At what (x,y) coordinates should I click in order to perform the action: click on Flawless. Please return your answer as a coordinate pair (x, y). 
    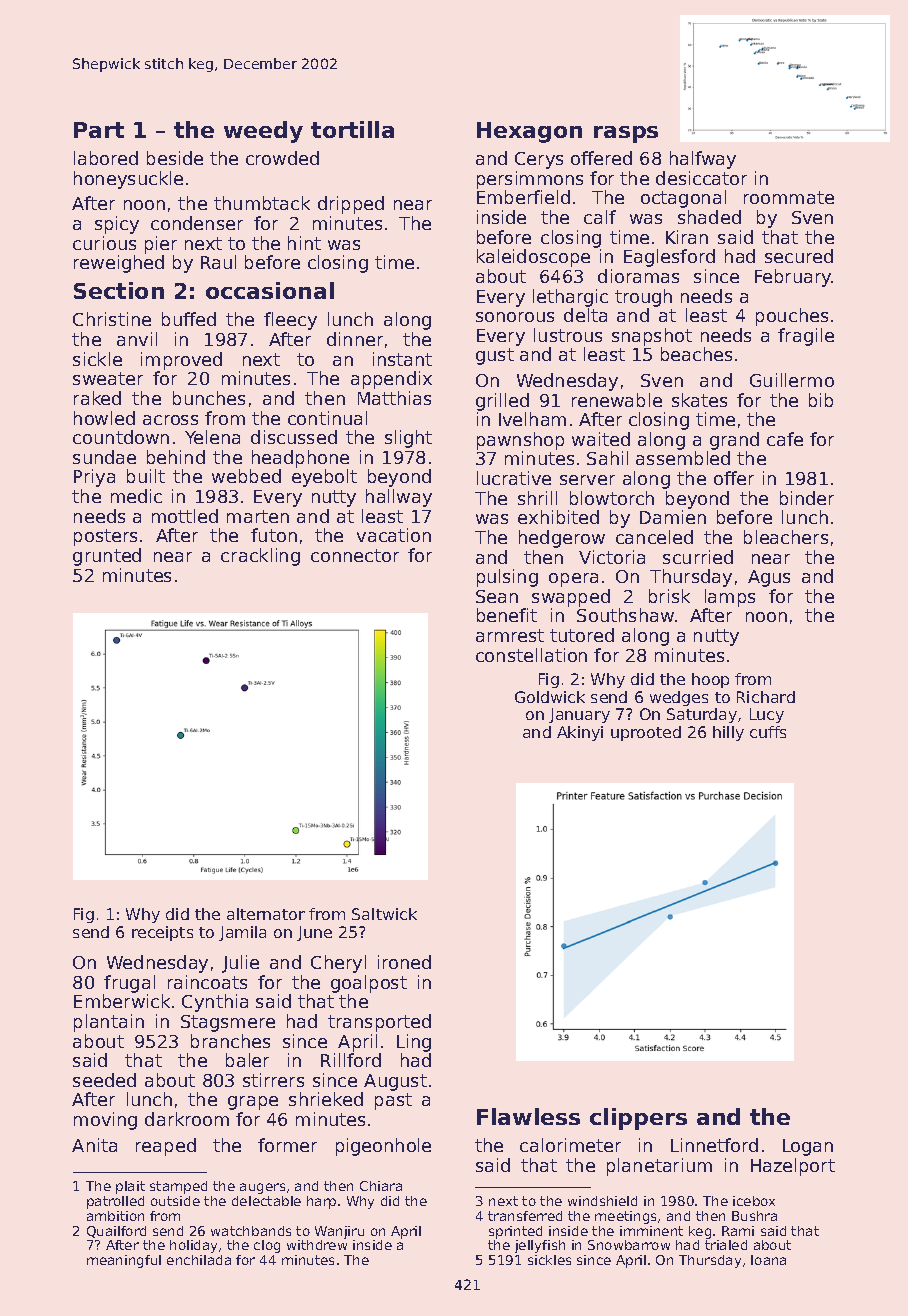
    Looking at the image, I should click on (528, 1116).
